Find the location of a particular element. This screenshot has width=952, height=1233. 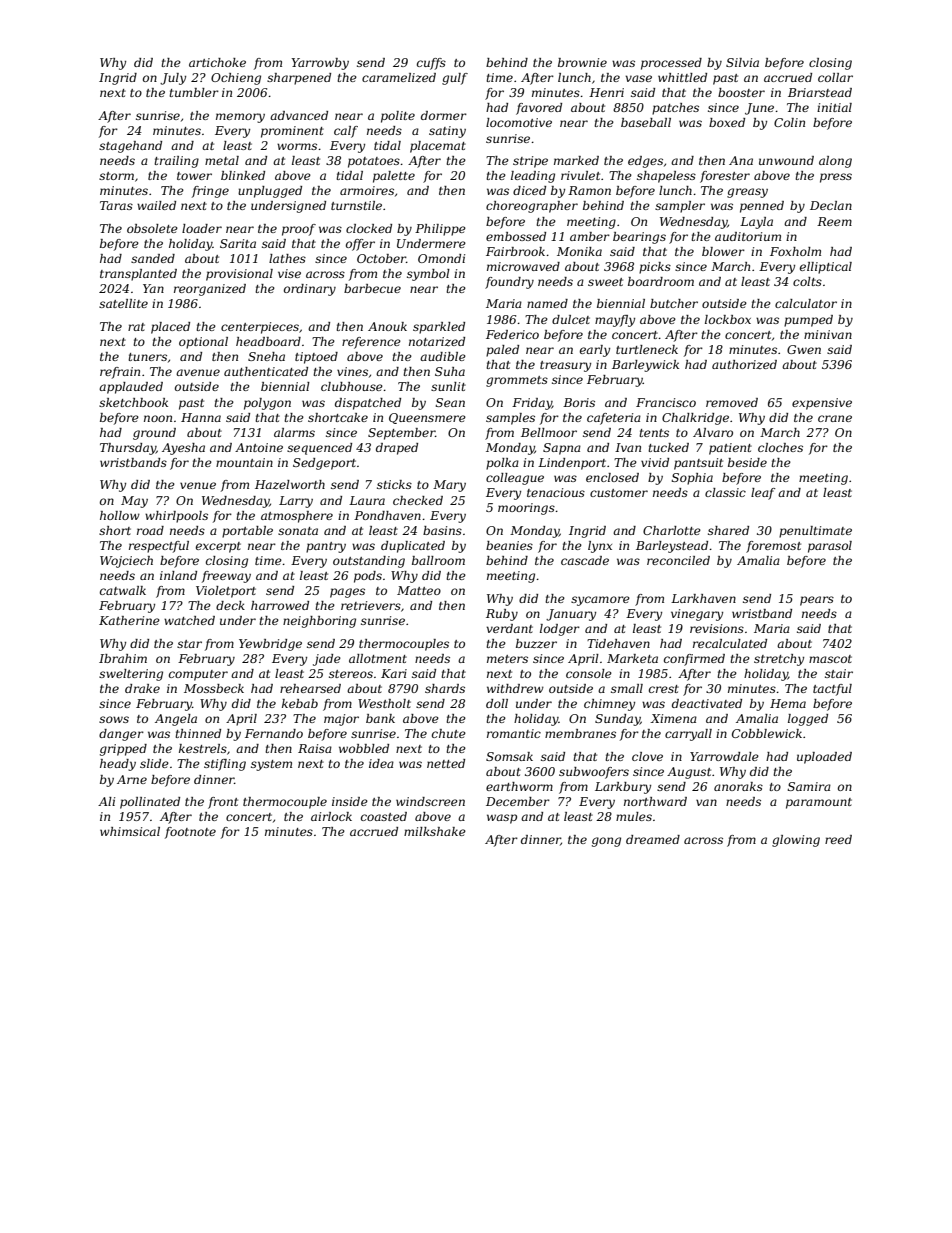

noon is located at coordinates (158, 418).
